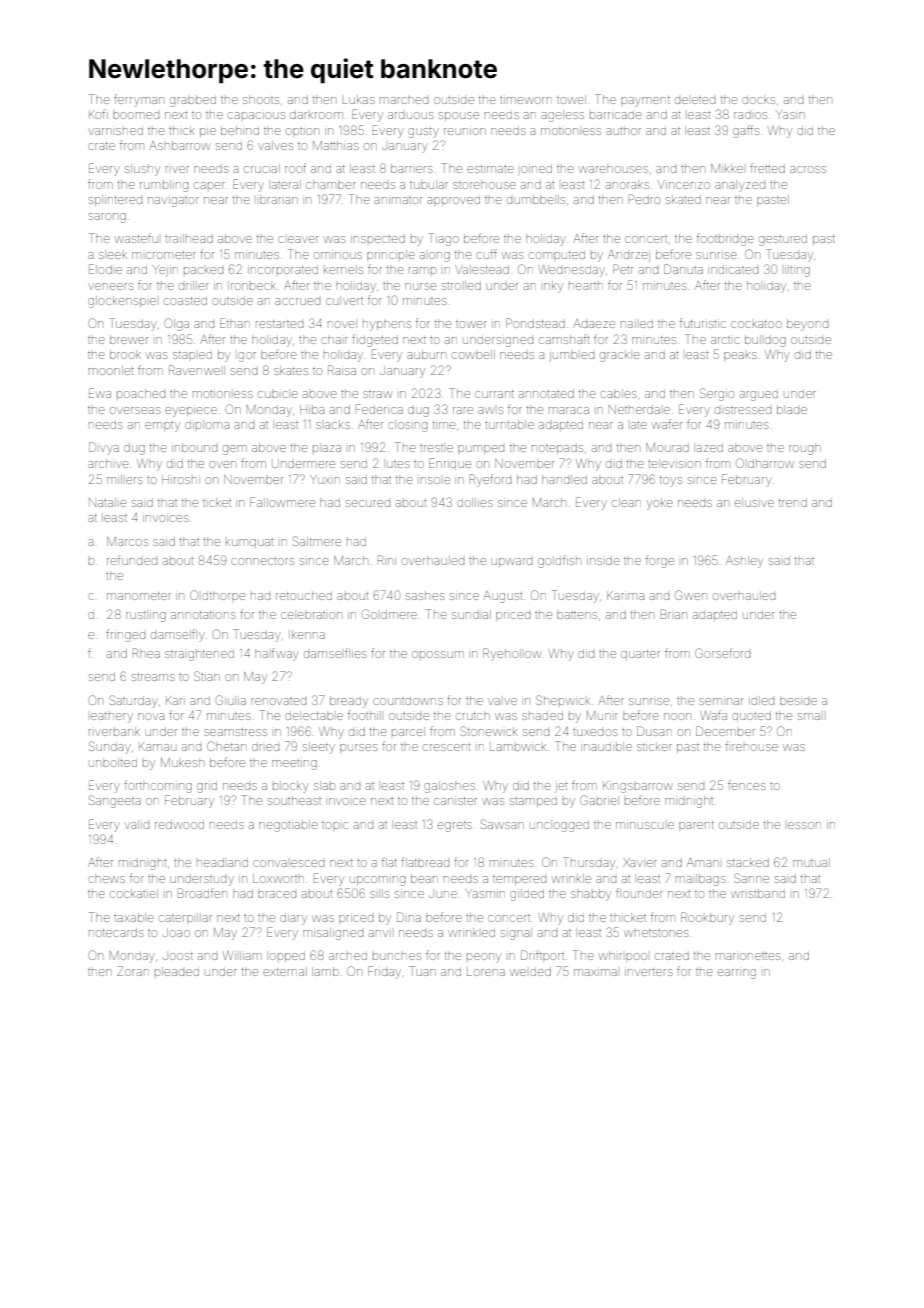  I want to click on computed, so click(557, 256).
